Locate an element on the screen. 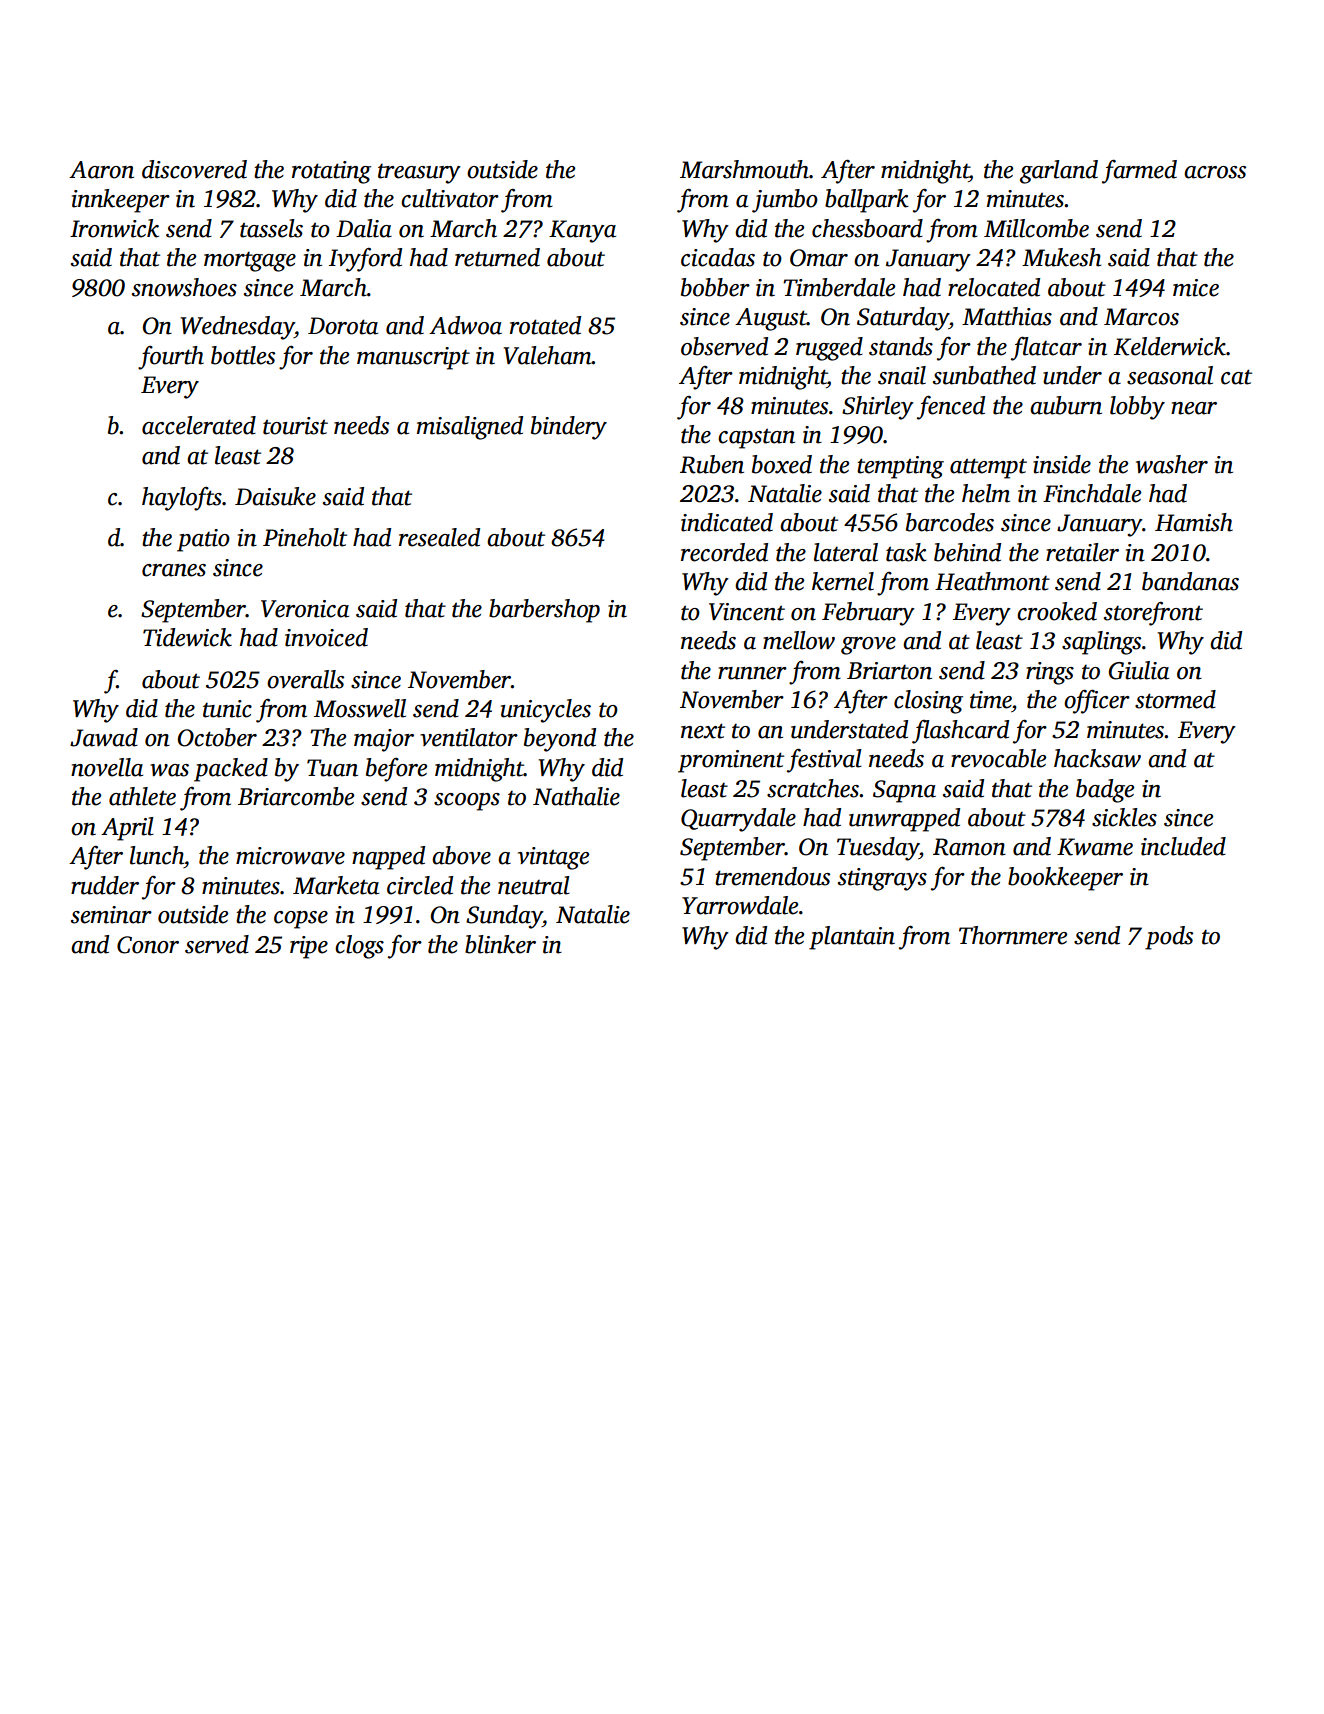  plantain is located at coordinates (852, 938).
